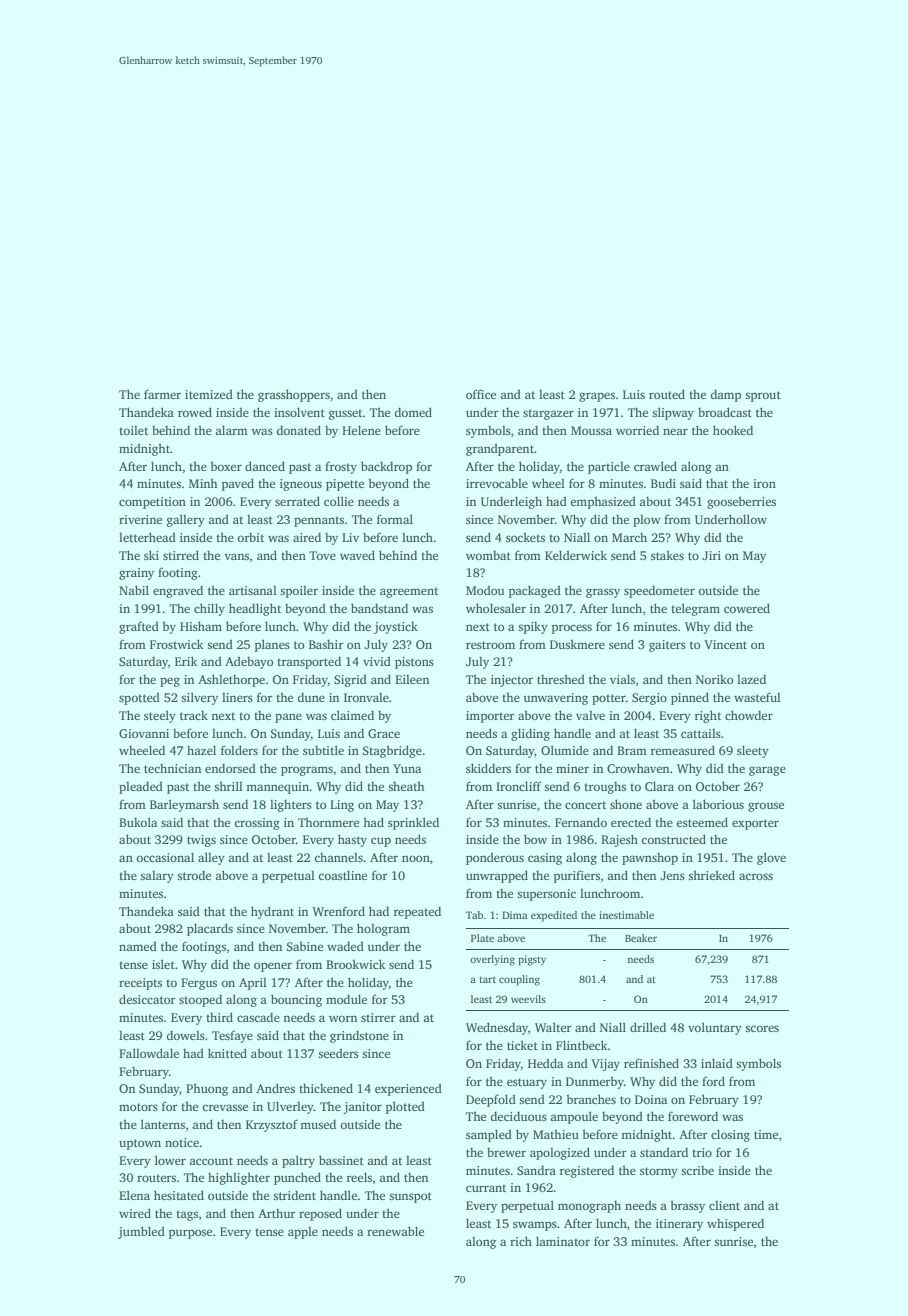  Describe the element at coordinates (144, 733) in the page. I see `Giovanni` at that location.
